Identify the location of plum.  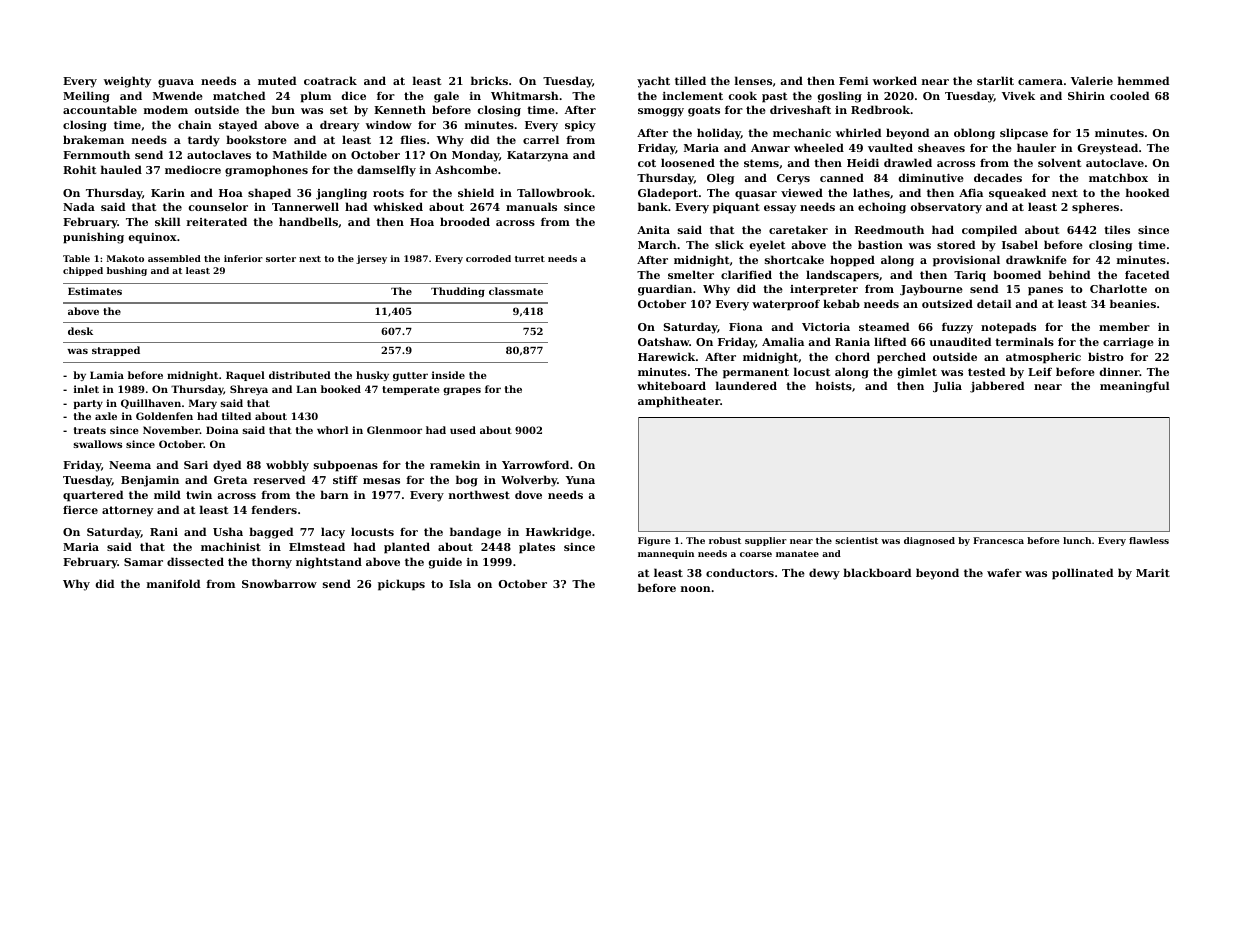
(315, 97).
